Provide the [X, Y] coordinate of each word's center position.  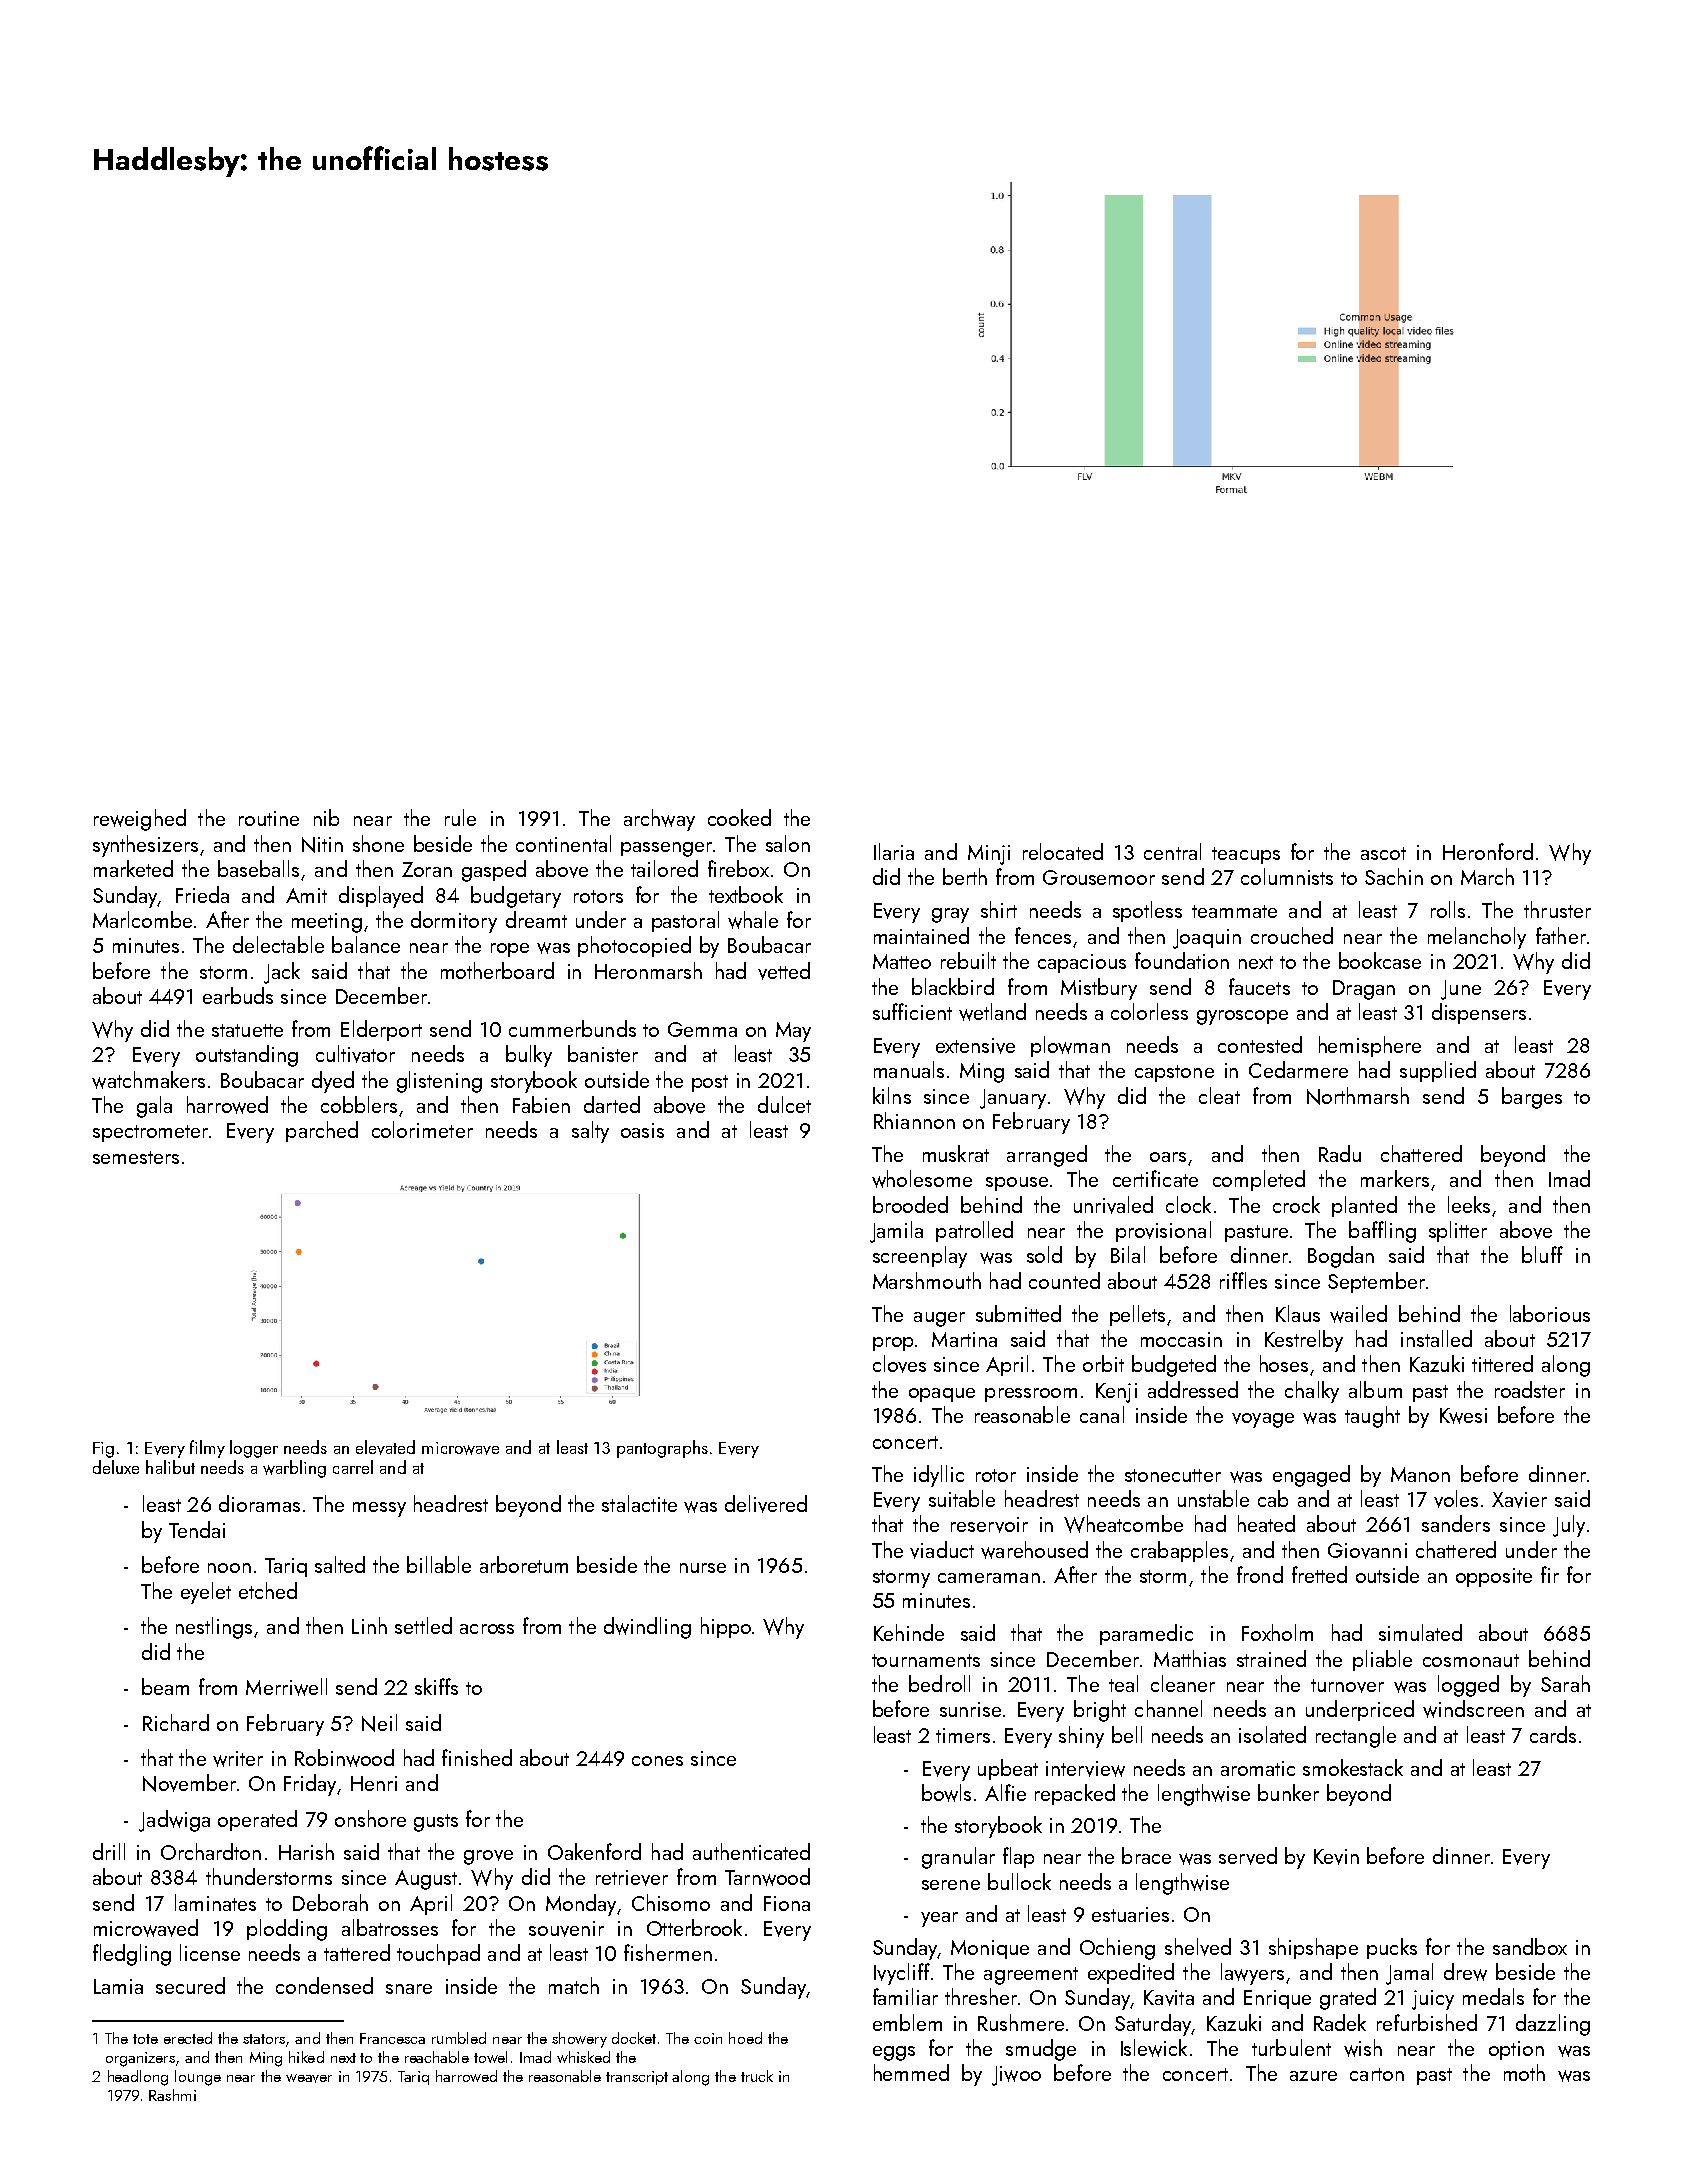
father [1561, 935]
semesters [136, 1157]
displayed [381, 897]
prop [893, 1344]
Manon [1420, 1474]
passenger [666, 849]
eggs [894, 2053]
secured [190, 1985]
